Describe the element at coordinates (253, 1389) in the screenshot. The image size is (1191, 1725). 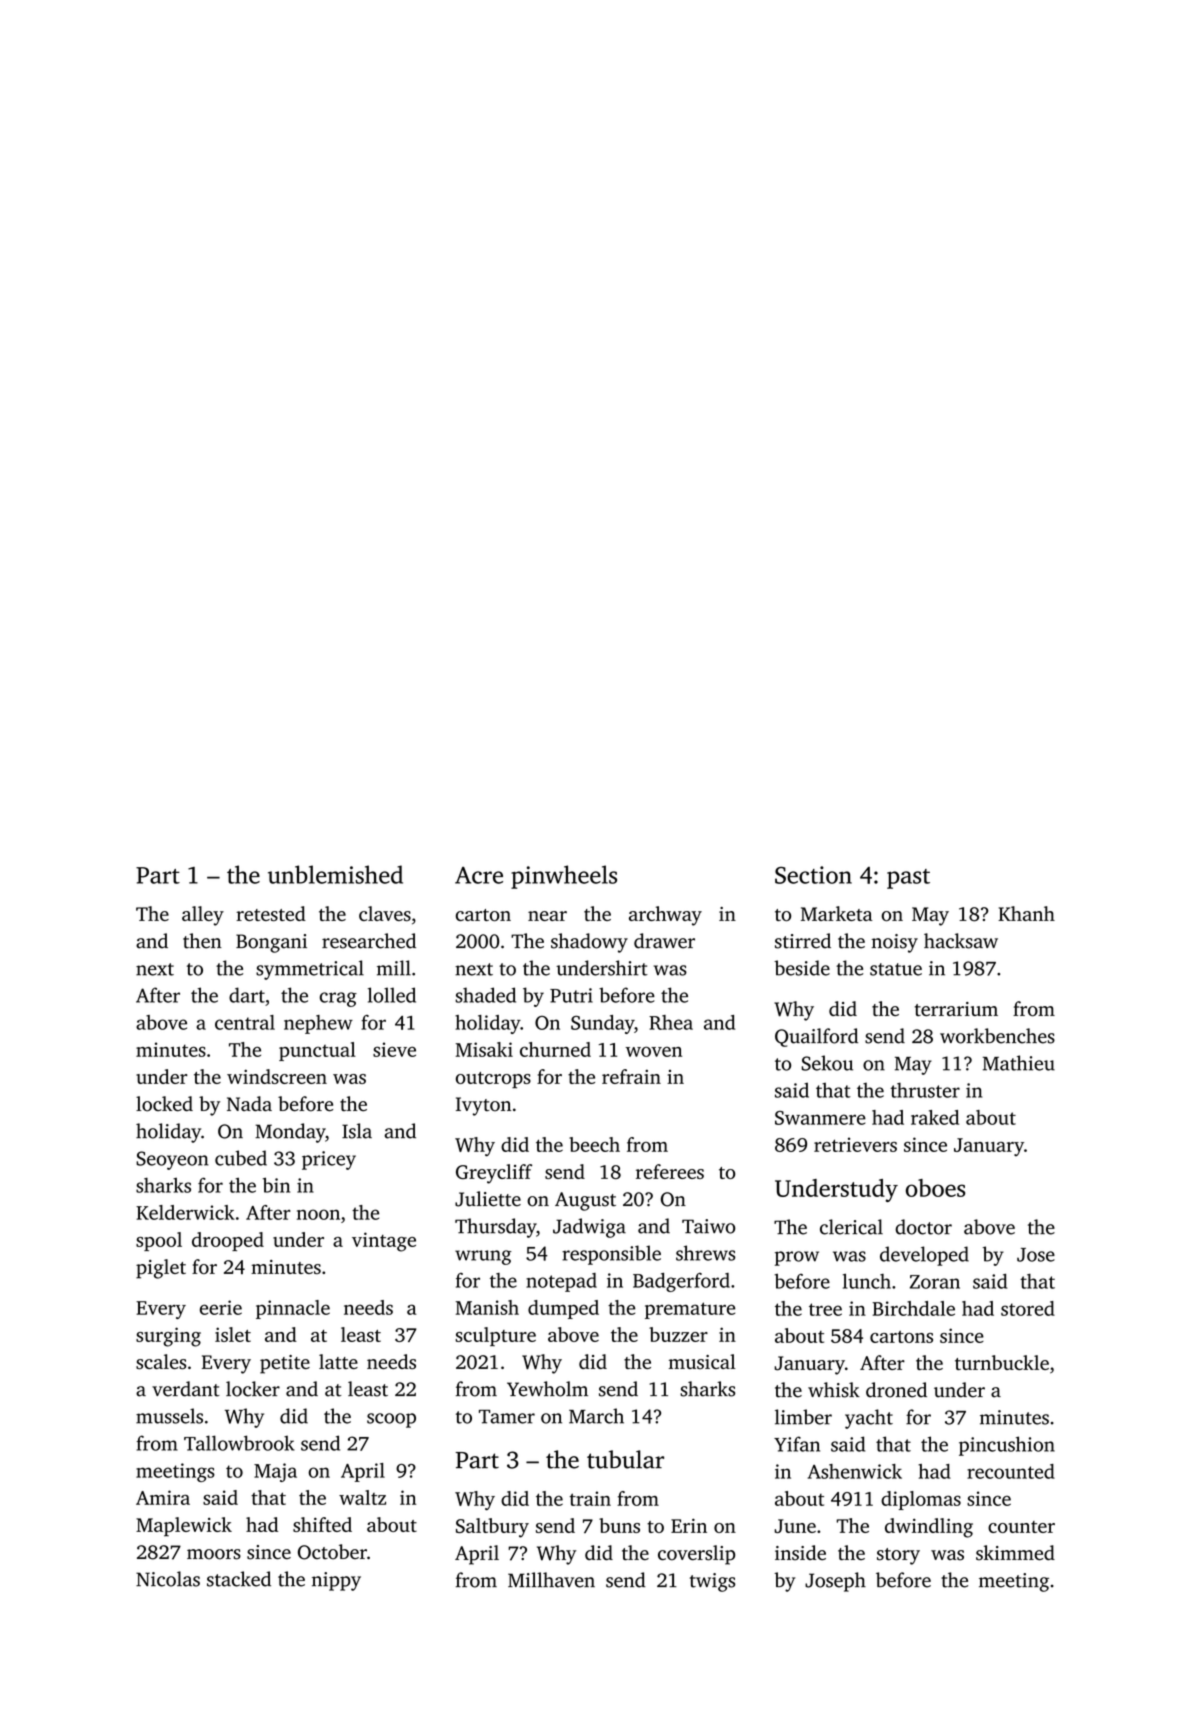
I see `locker` at that location.
